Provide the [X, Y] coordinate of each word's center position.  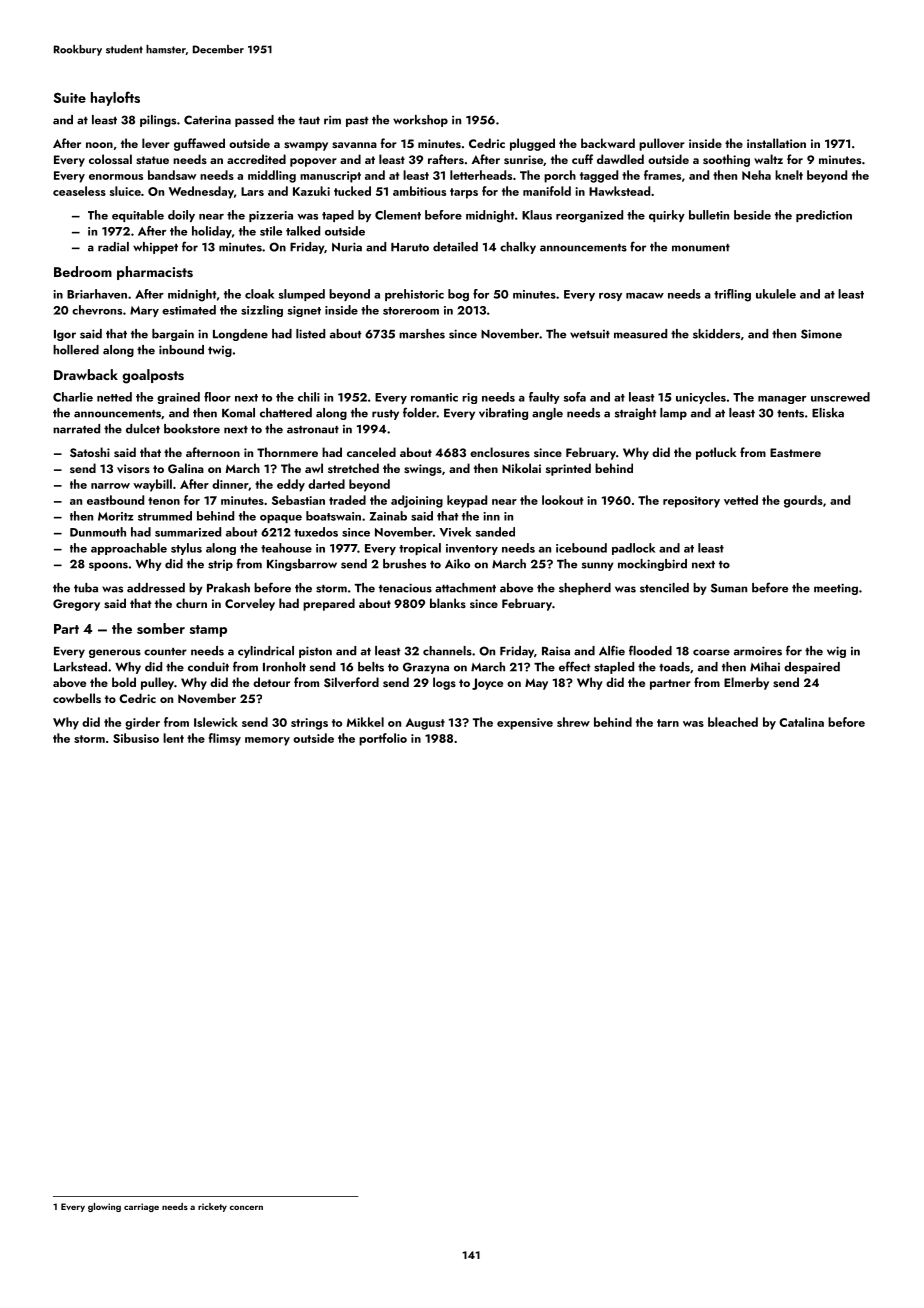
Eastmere [795, 452]
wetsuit [590, 334]
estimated [189, 310]
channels [447, 651]
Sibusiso [136, 738]
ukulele [776, 294]
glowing [104, 1207]
